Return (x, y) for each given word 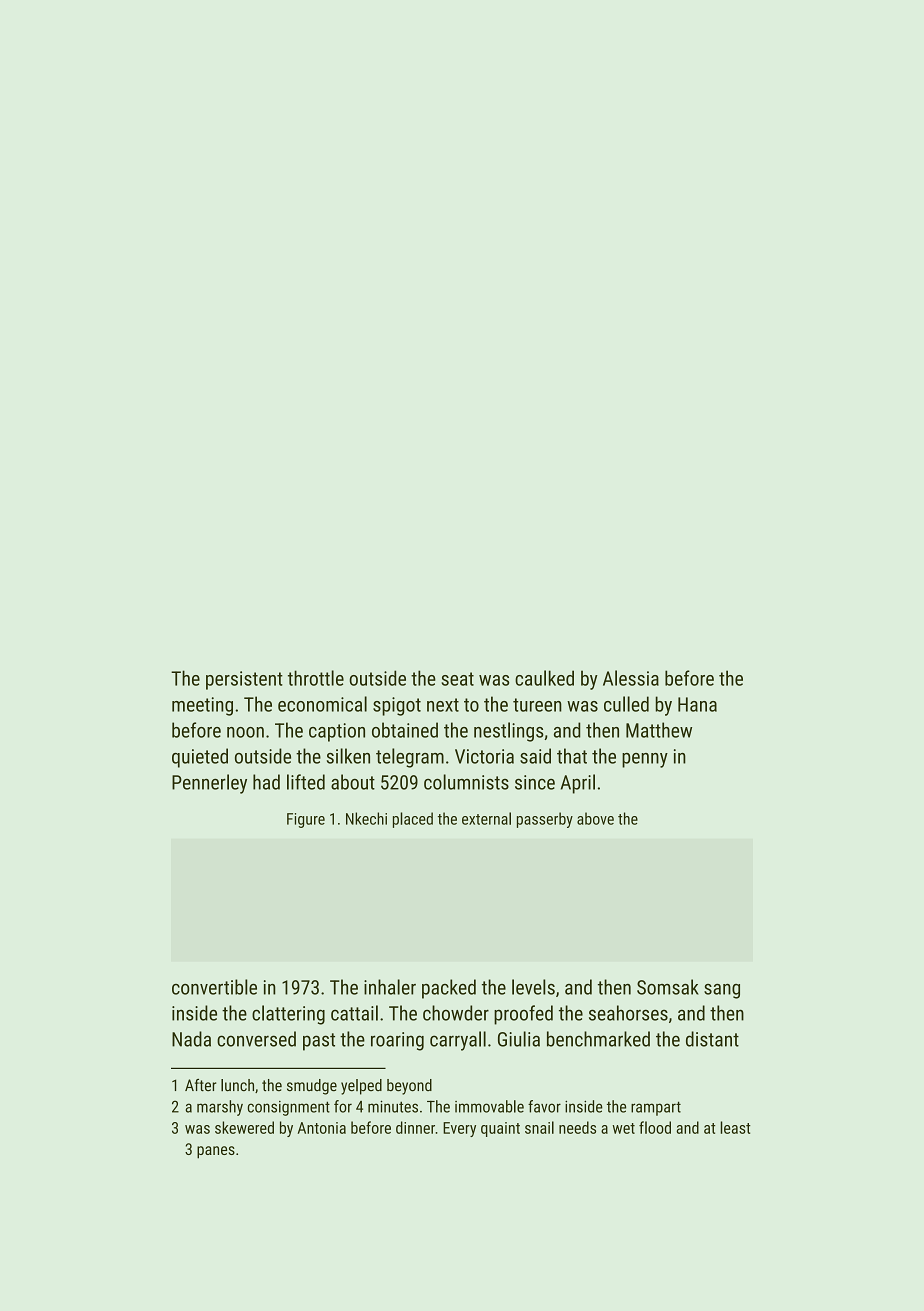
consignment (289, 1108)
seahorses (628, 1013)
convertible (214, 987)
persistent (244, 680)
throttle (316, 678)
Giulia (519, 1039)
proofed (523, 1015)
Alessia (631, 678)
